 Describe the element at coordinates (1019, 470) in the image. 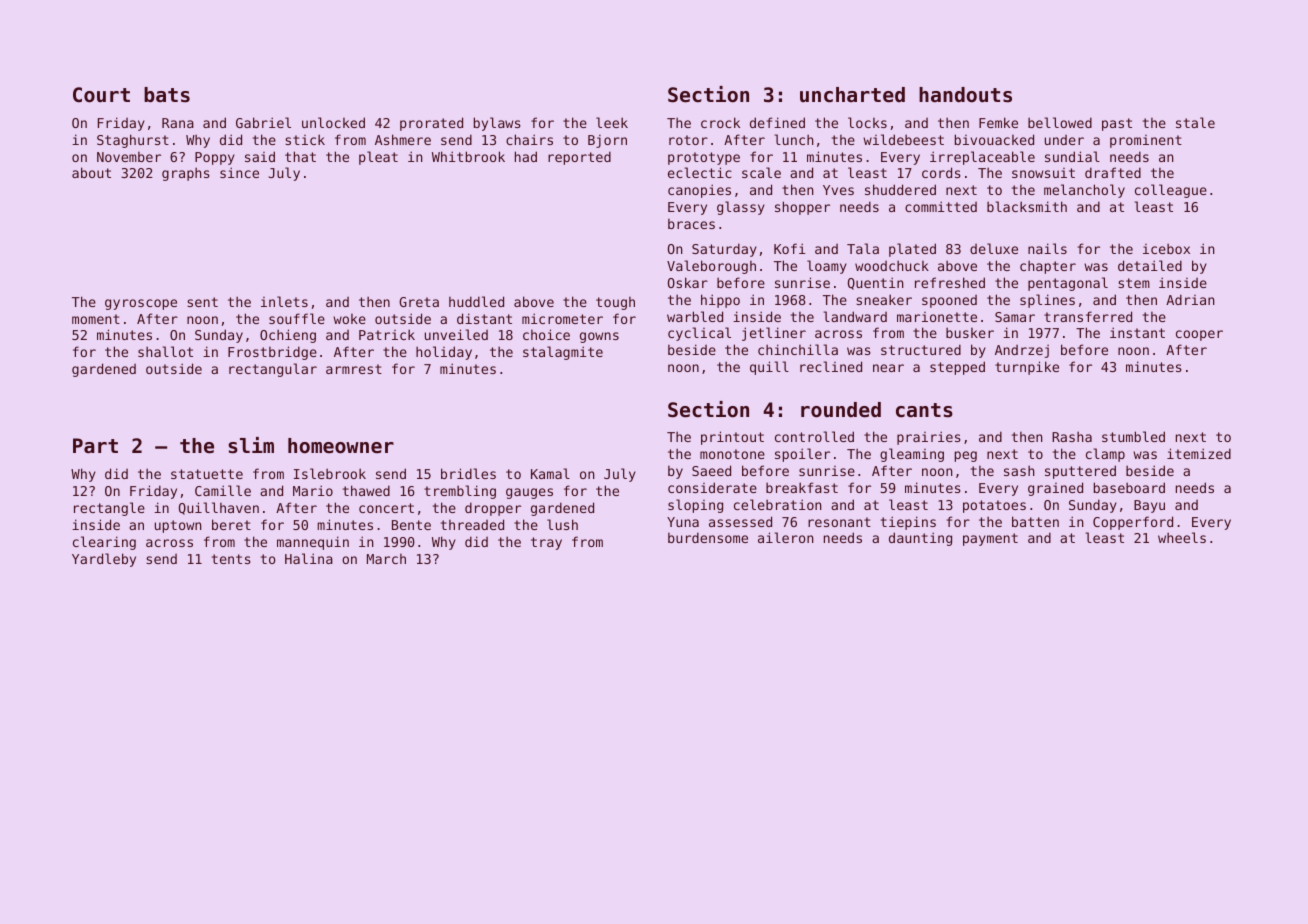

I see `sash` at that location.
